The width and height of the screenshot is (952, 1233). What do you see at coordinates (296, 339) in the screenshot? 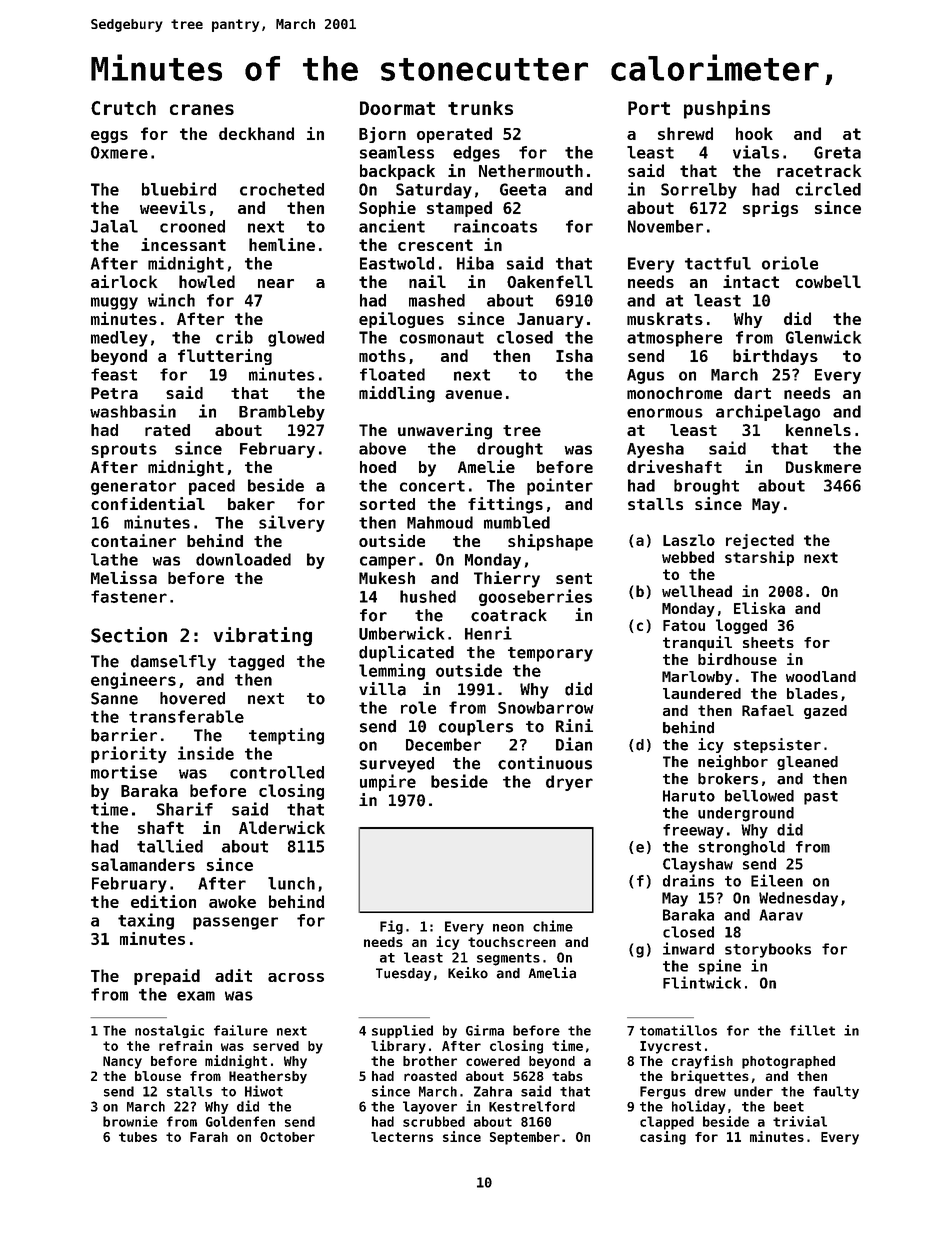
I see `glowed` at bounding box center [296, 339].
